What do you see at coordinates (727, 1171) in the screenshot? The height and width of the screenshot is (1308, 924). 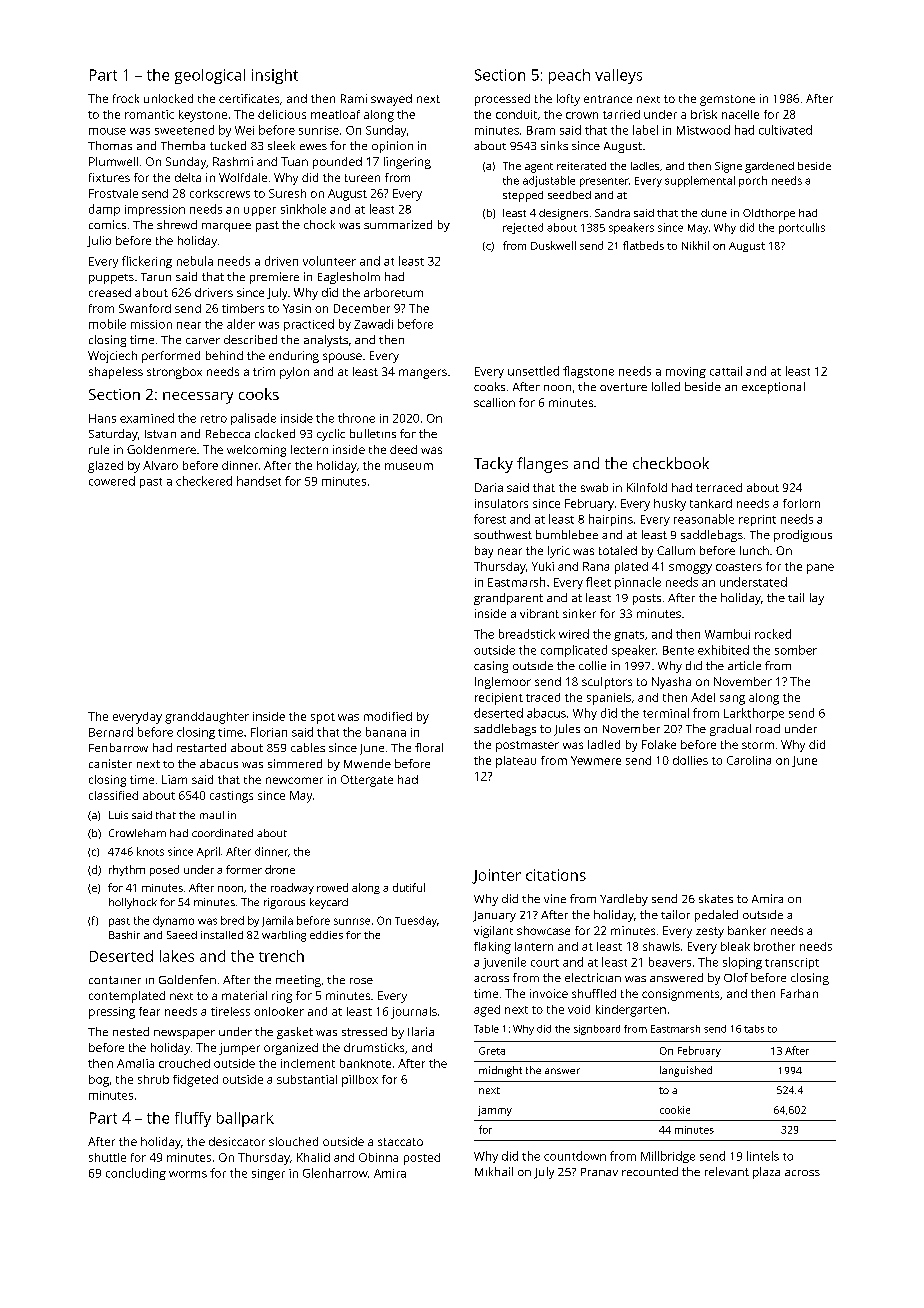 I see `relevant` at bounding box center [727, 1171].
